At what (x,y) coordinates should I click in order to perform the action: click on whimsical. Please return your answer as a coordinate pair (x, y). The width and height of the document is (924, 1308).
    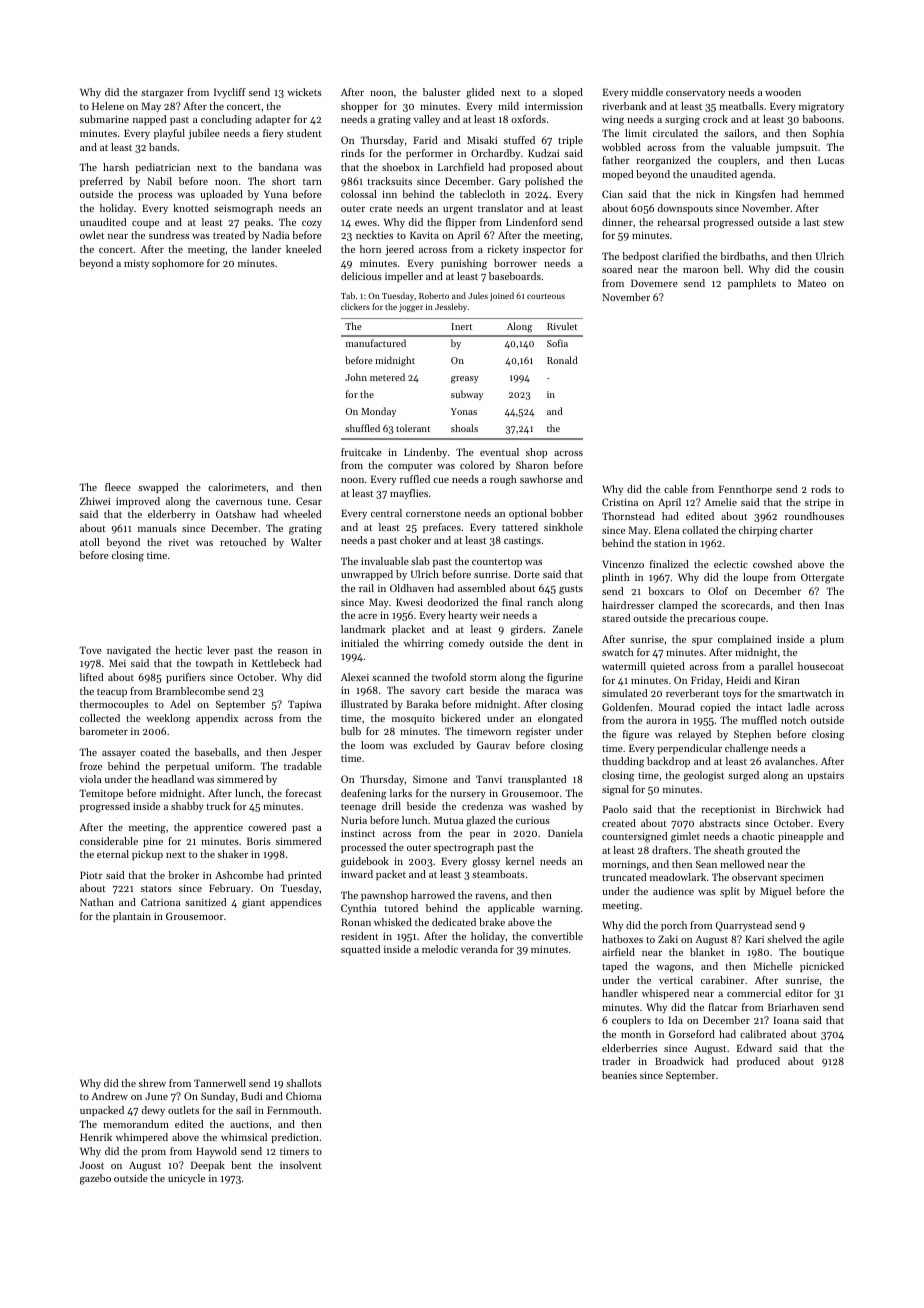
    Looking at the image, I should click on (244, 1137).
